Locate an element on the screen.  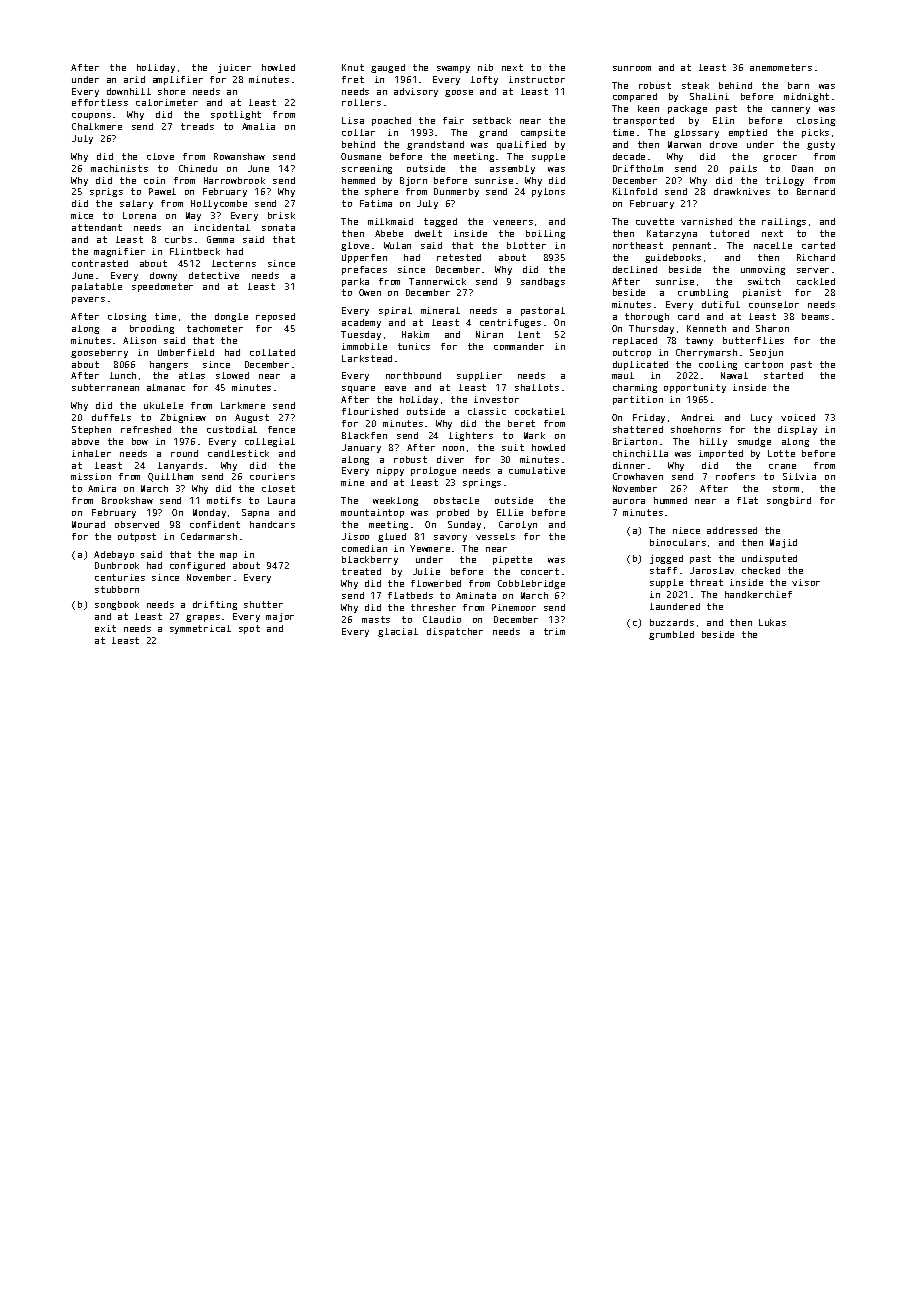
picks is located at coordinates (815, 133).
